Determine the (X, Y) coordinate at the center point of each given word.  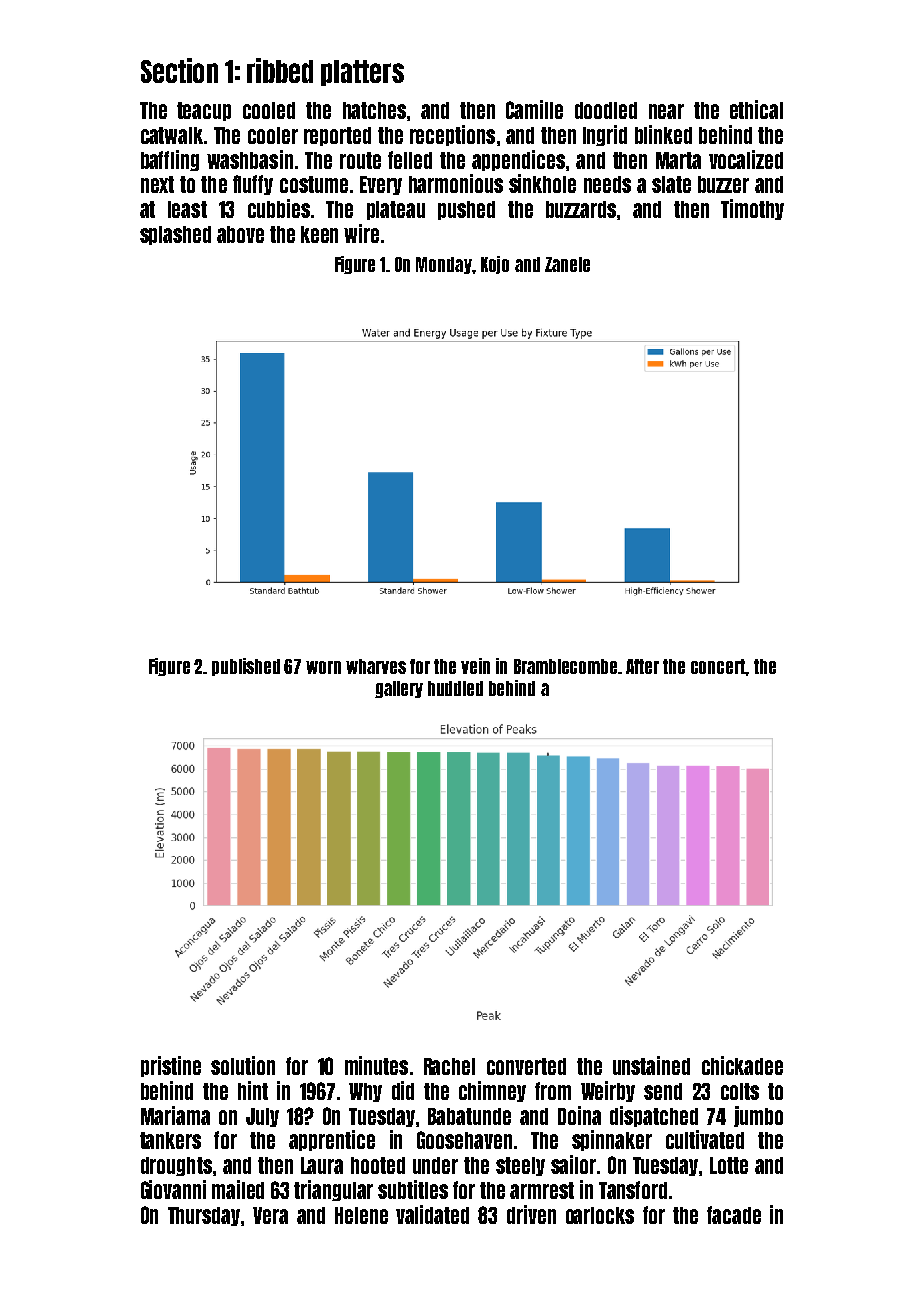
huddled (455, 688)
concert (718, 666)
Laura (322, 1165)
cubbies (279, 208)
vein (475, 666)
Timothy (752, 209)
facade (734, 1215)
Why (365, 1092)
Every (381, 185)
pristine (171, 1066)
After (642, 666)
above (240, 234)
